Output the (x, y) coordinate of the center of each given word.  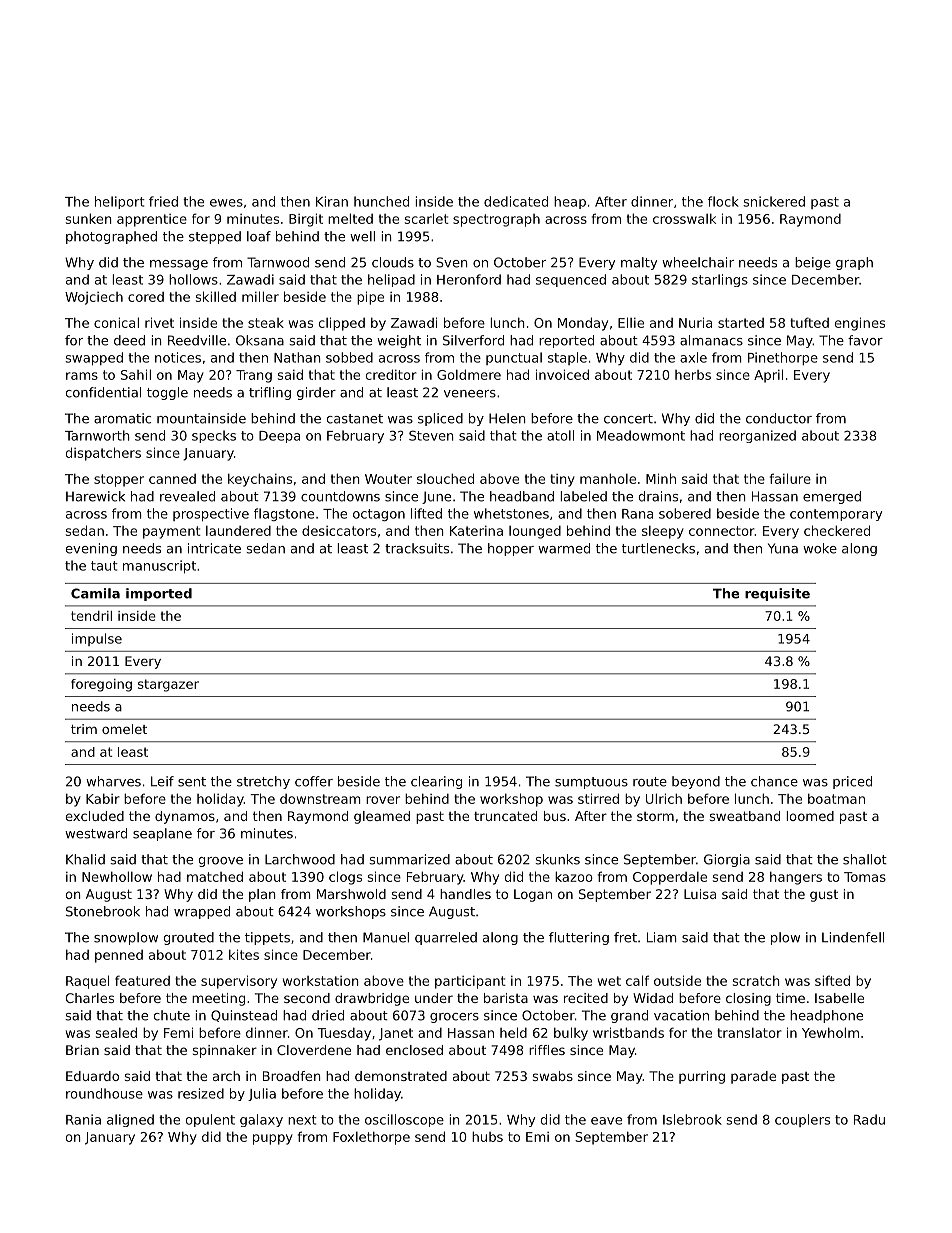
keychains (260, 480)
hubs (487, 1136)
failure (790, 478)
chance (774, 781)
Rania (83, 1119)
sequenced (571, 280)
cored (146, 297)
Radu (869, 1119)
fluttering (579, 938)
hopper (511, 549)
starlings (720, 280)
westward (96, 833)
